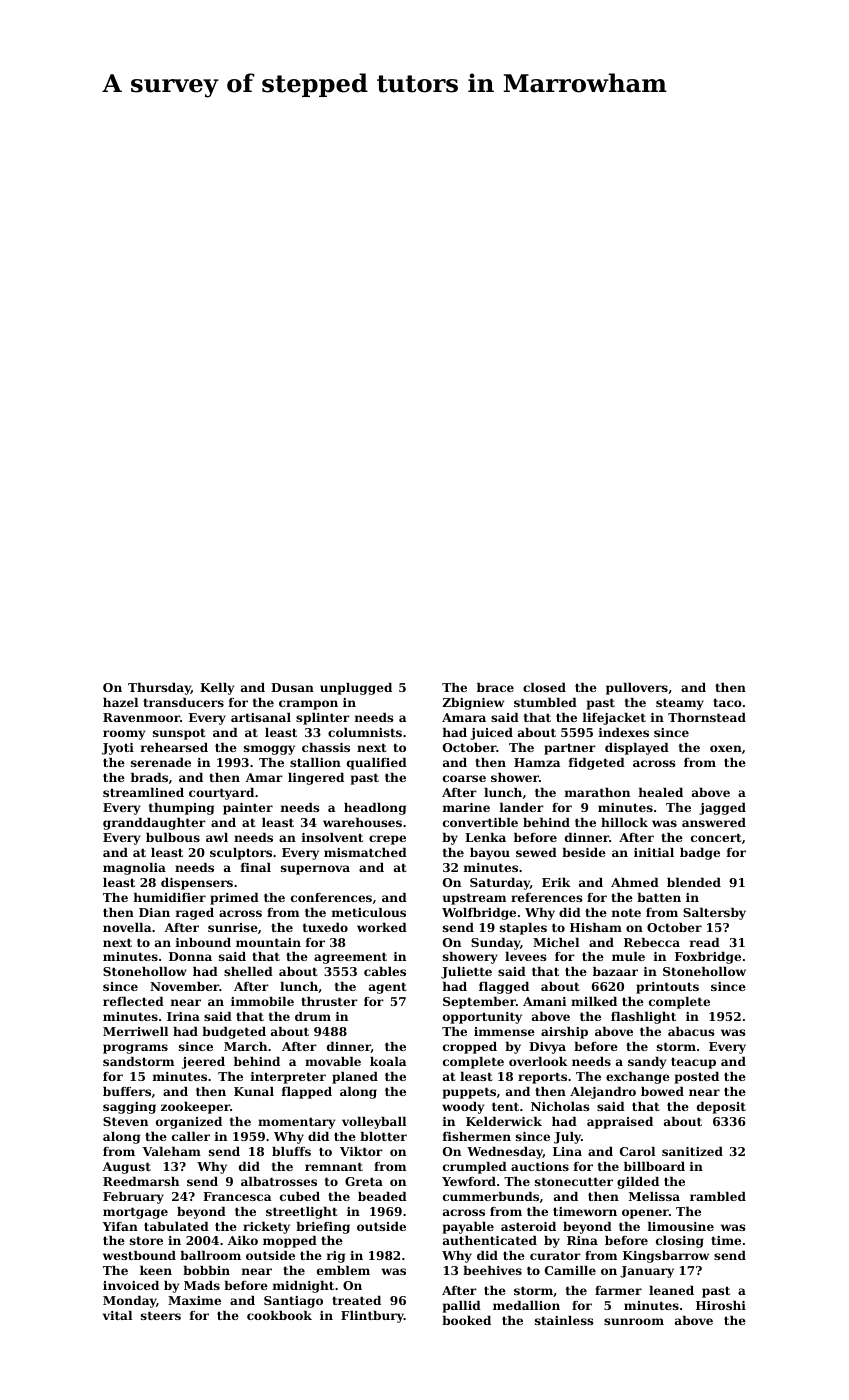  What do you see at coordinates (466, 973) in the screenshot?
I see `Juliette` at bounding box center [466, 973].
